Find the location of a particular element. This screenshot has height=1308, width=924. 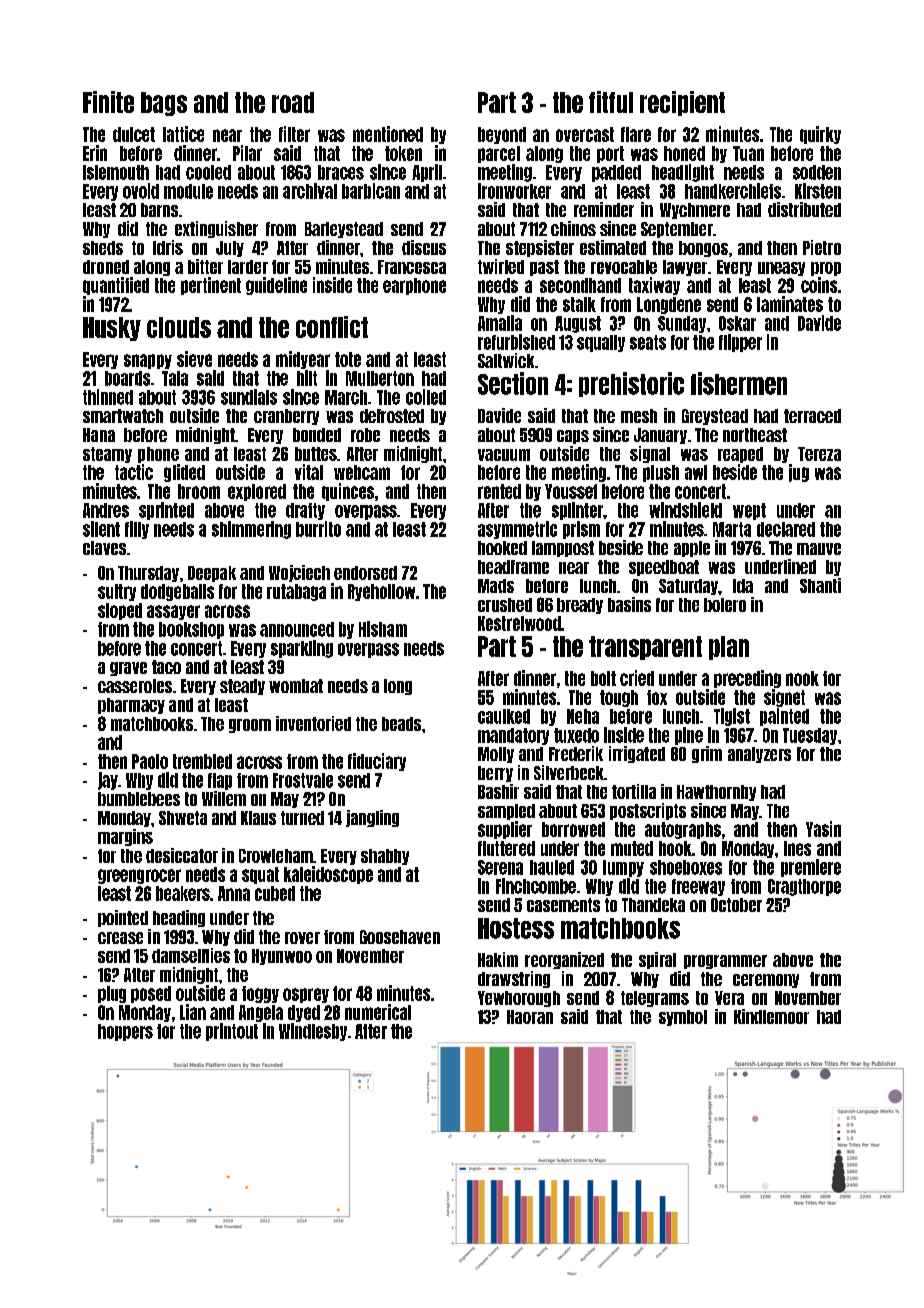

Tuan is located at coordinates (748, 153).
